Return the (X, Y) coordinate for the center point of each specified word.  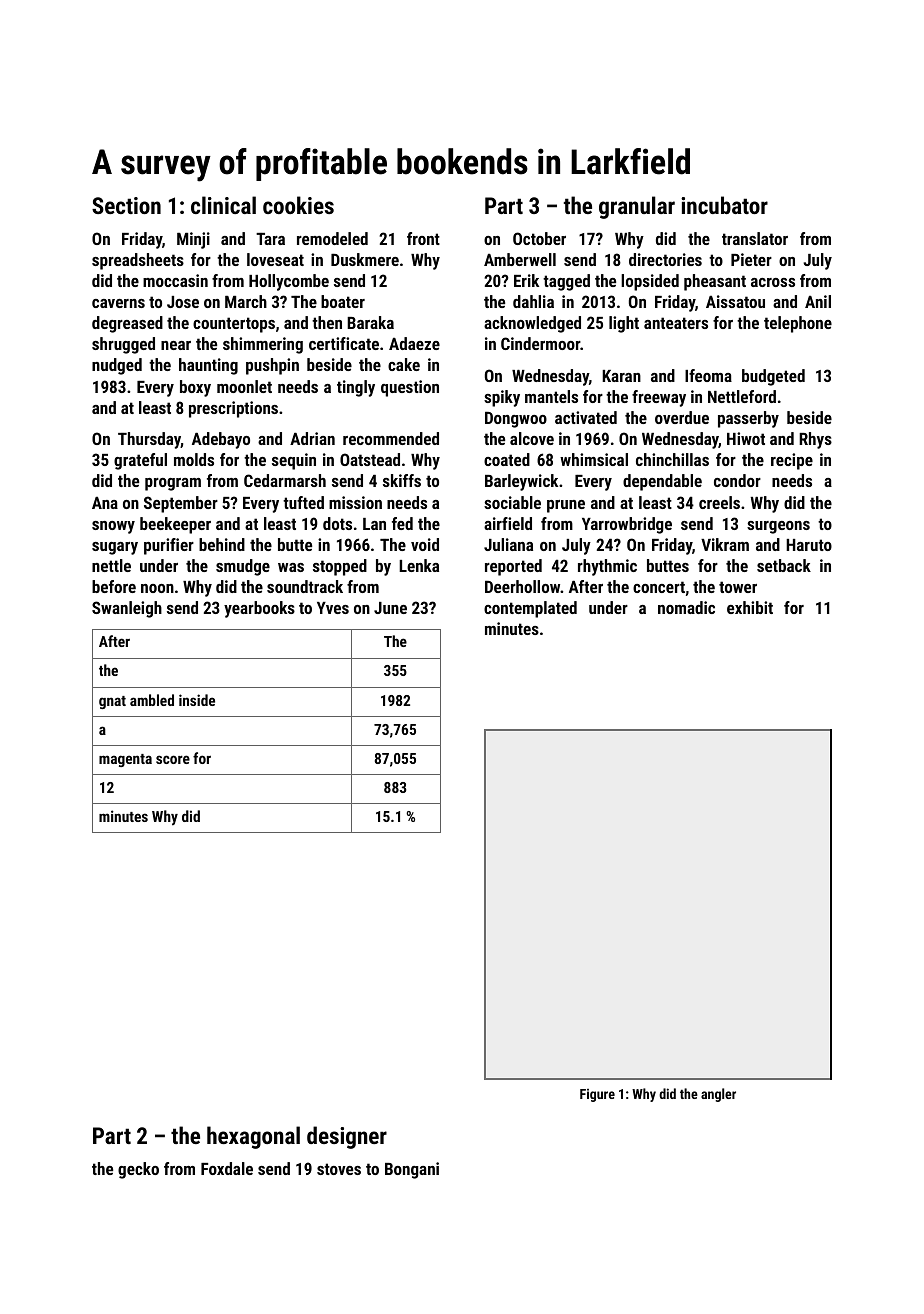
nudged (117, 366)
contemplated (530, 609)
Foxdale (227, 1168)
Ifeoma (708, 375)
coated (507, 459)
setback (784, 565)
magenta (125, 760)
